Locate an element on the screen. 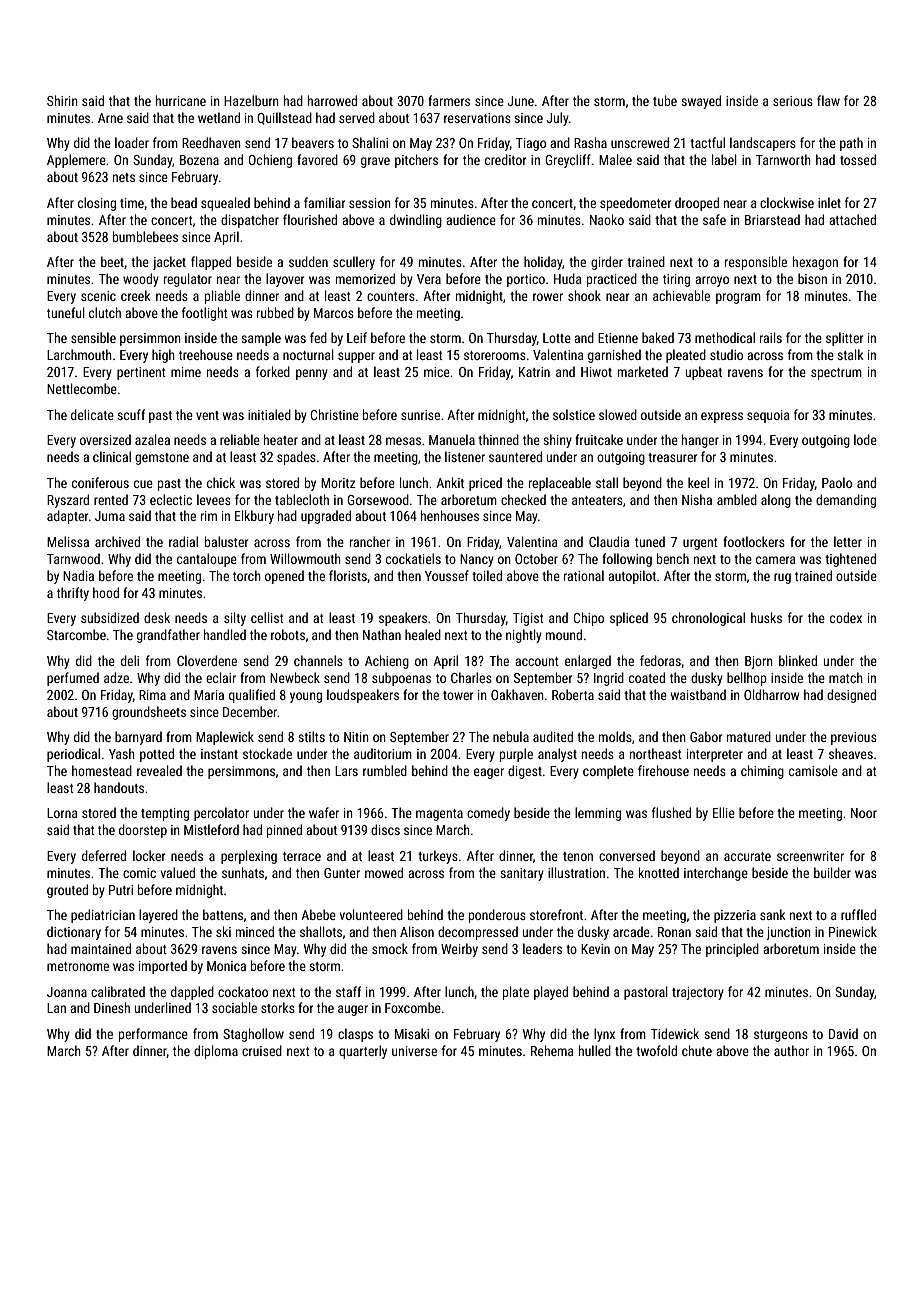 Image resolution: width=924 pixels, height=1314 pixels. penny is located at coordinates (312, 374).
